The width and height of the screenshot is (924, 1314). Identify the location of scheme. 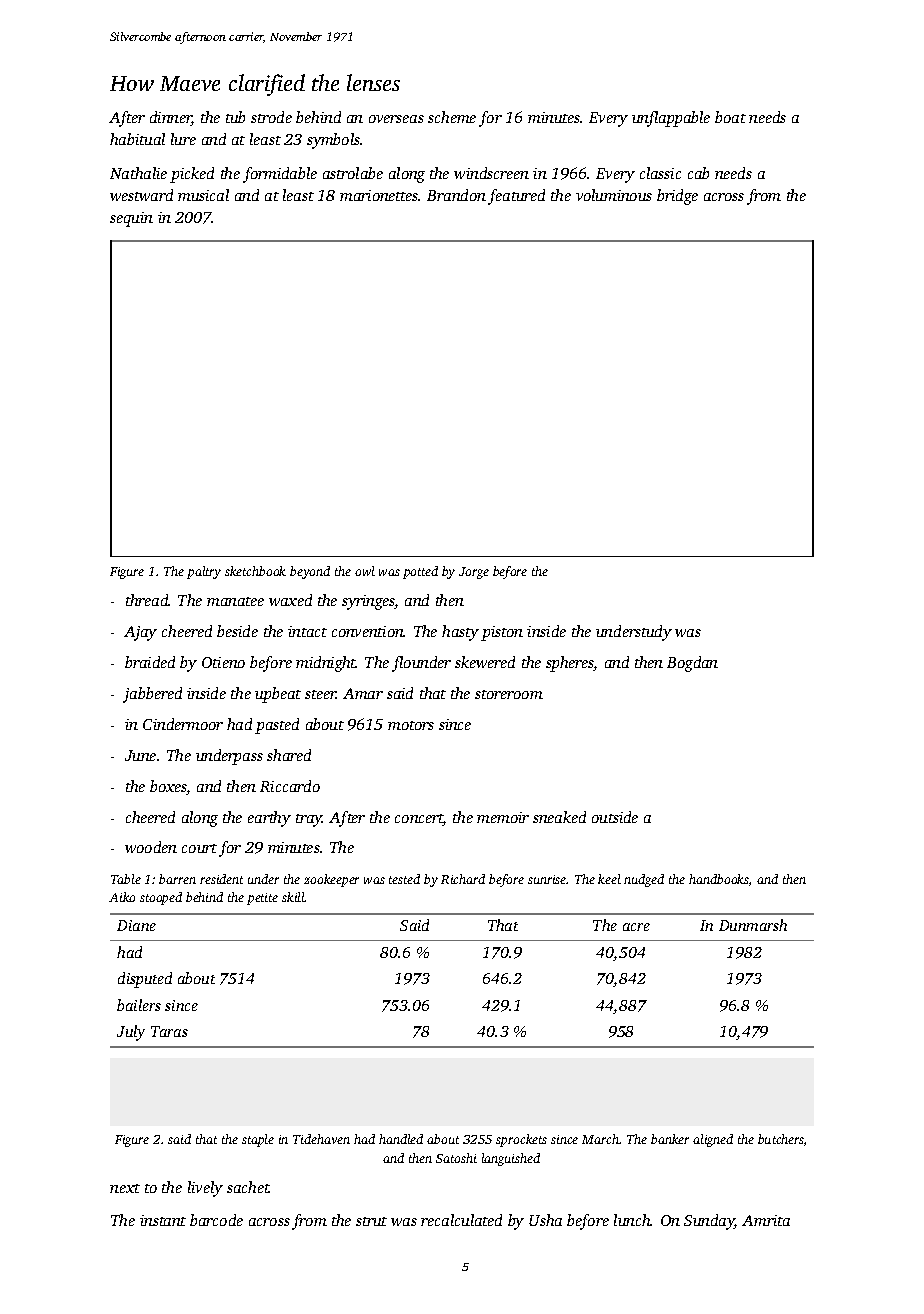
(452, 117).
